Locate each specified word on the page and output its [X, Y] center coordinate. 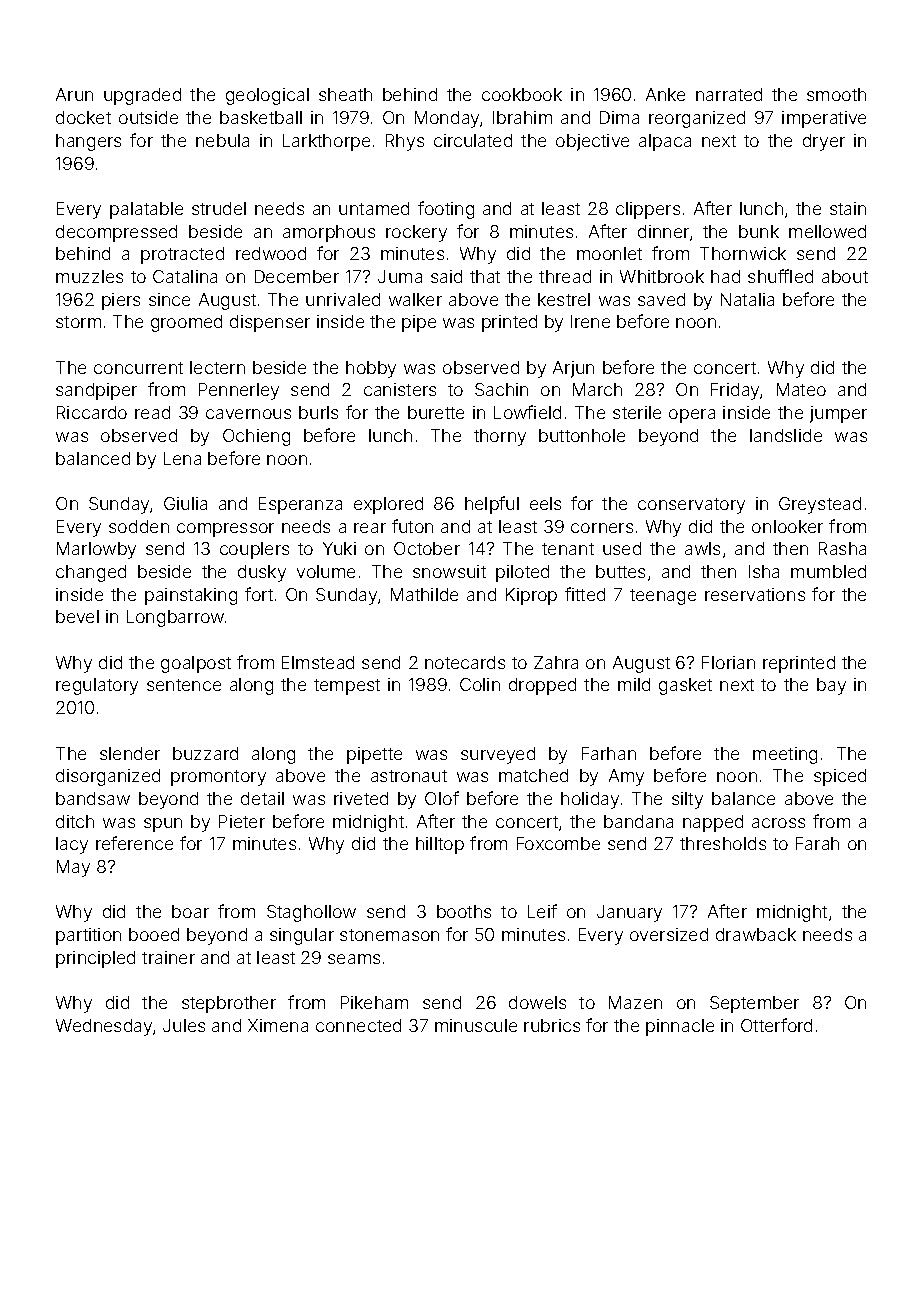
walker [415, 299]
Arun [74, 94]
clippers [648, 210]
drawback [756, 934]
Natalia [747, 299]
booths [464, 911]
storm [78, 322]
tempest [347, 687]
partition [88, 936]
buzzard [205, 753]
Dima [619, 117]
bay [831, 686]
